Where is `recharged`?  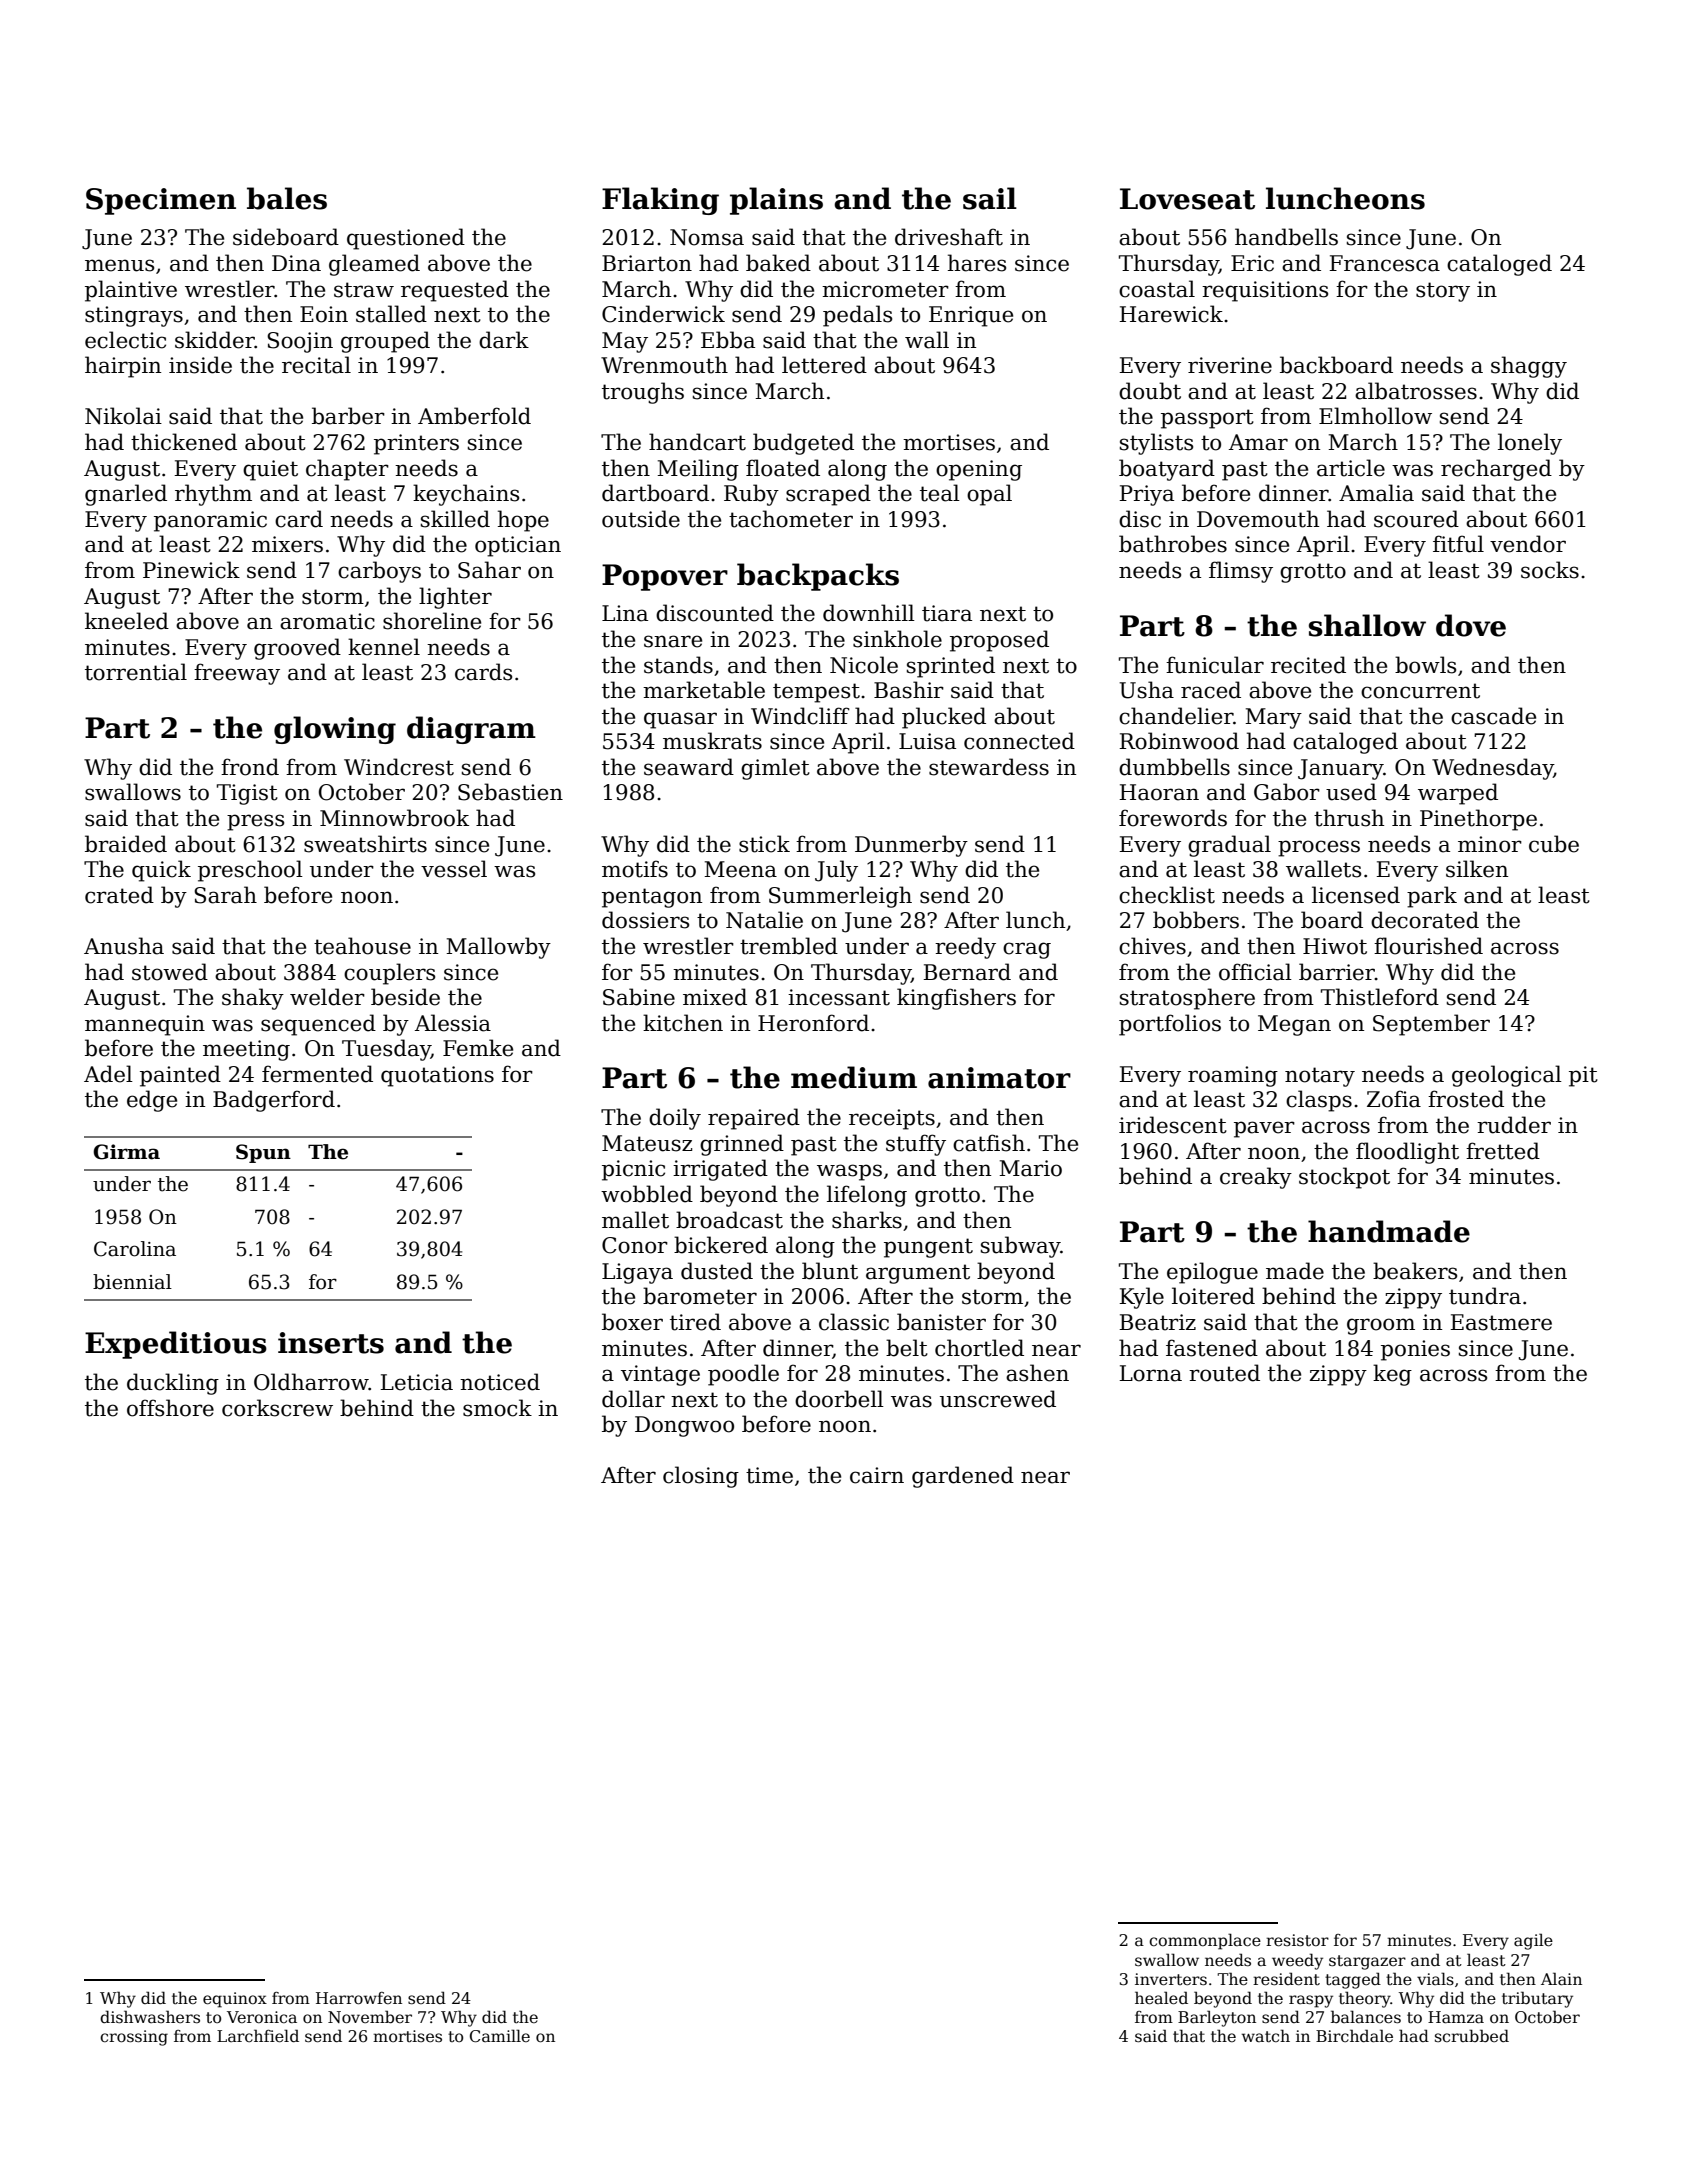 recharged is located at coordinates (1496, 470).
